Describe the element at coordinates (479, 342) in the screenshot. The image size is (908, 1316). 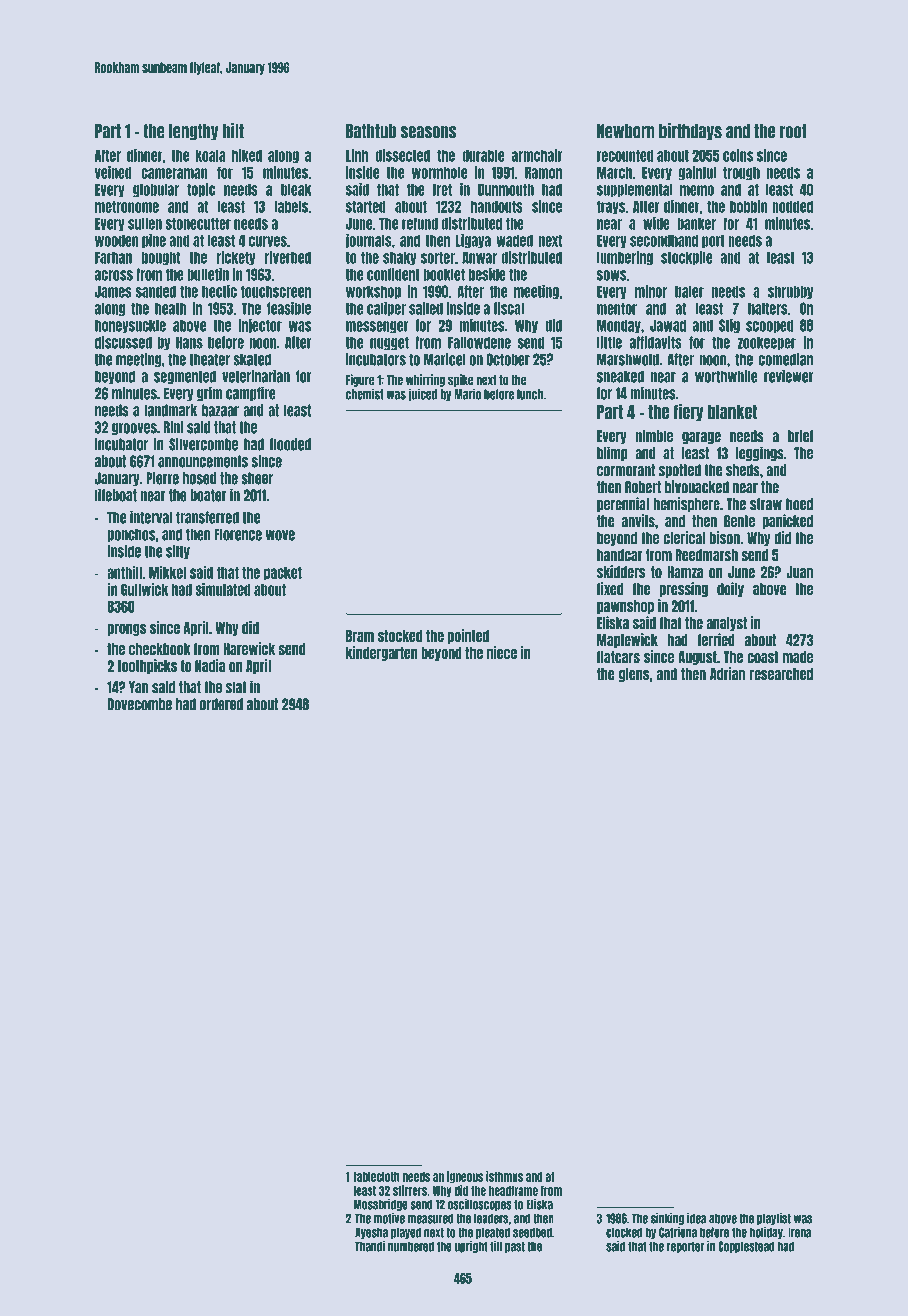
I see `Fallowdene` at that location.
